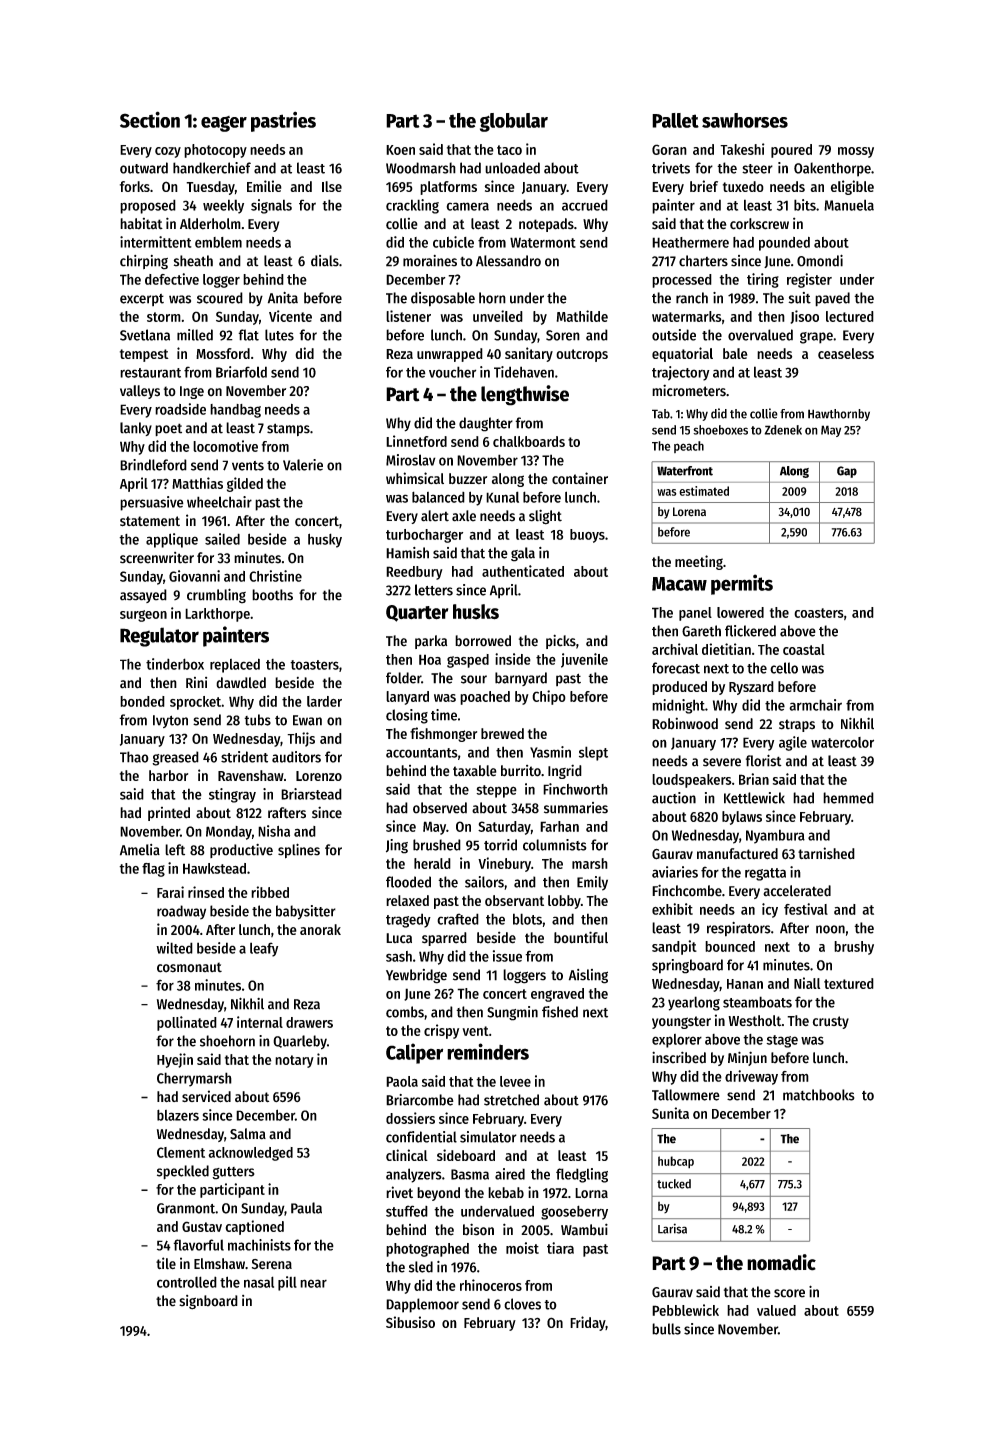 This document has height=1439, width=994. Describe the element at coordinates (675, 120) in the document. I see `Pallet` at that location.
